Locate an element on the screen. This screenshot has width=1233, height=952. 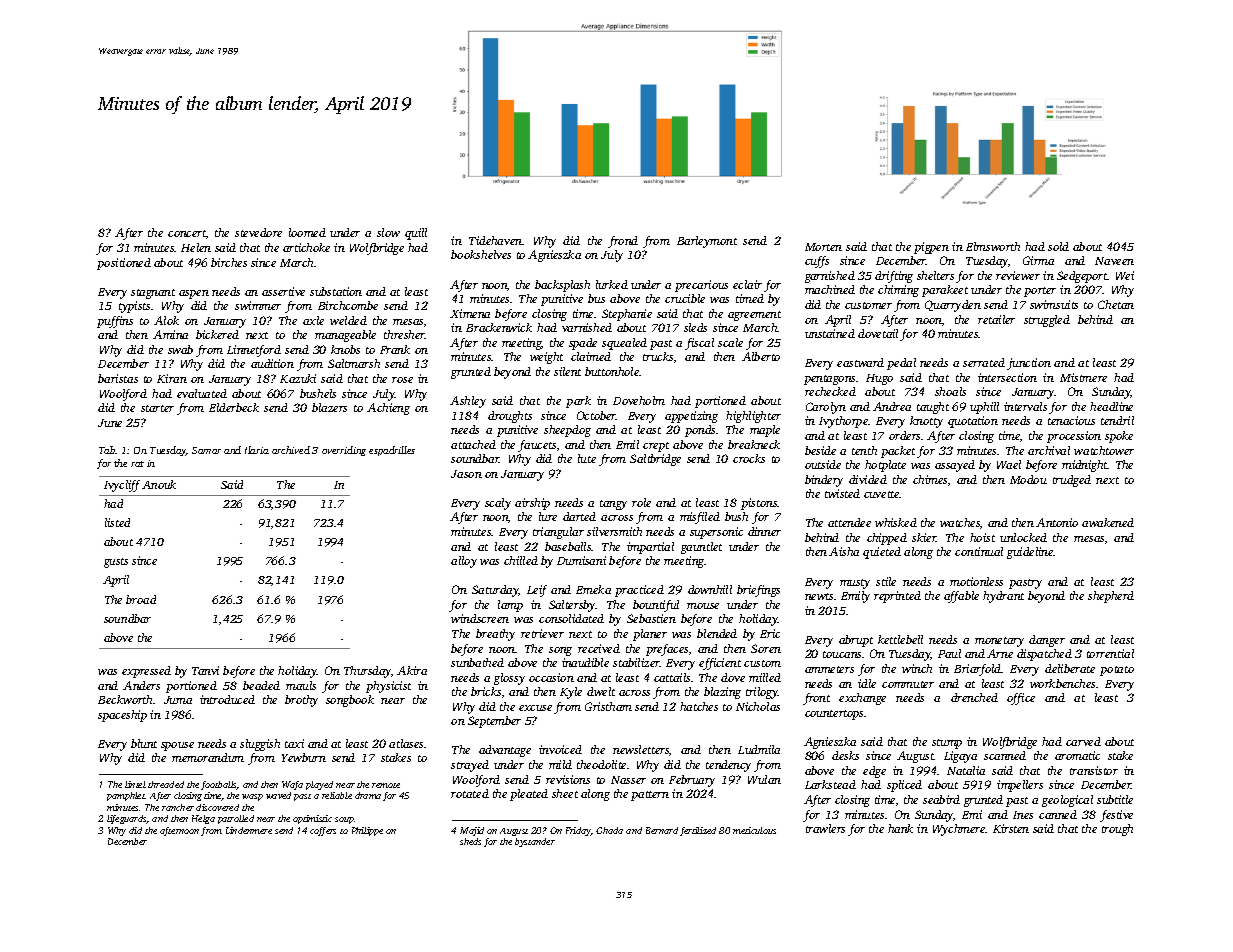
spaceship is located at coordinates (122, 716).
